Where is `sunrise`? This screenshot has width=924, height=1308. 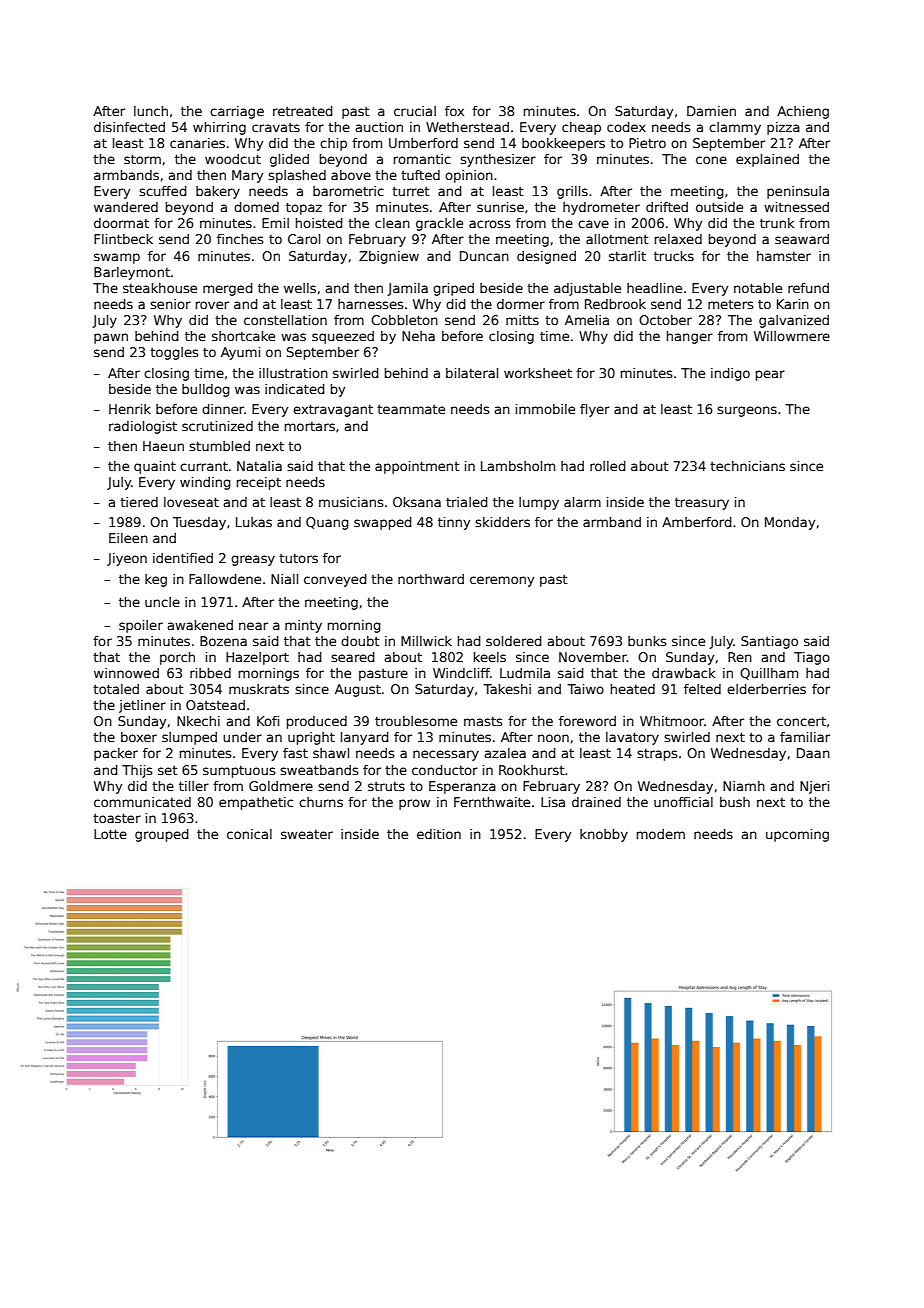
sunrise is located at coordinates (500, 207).
